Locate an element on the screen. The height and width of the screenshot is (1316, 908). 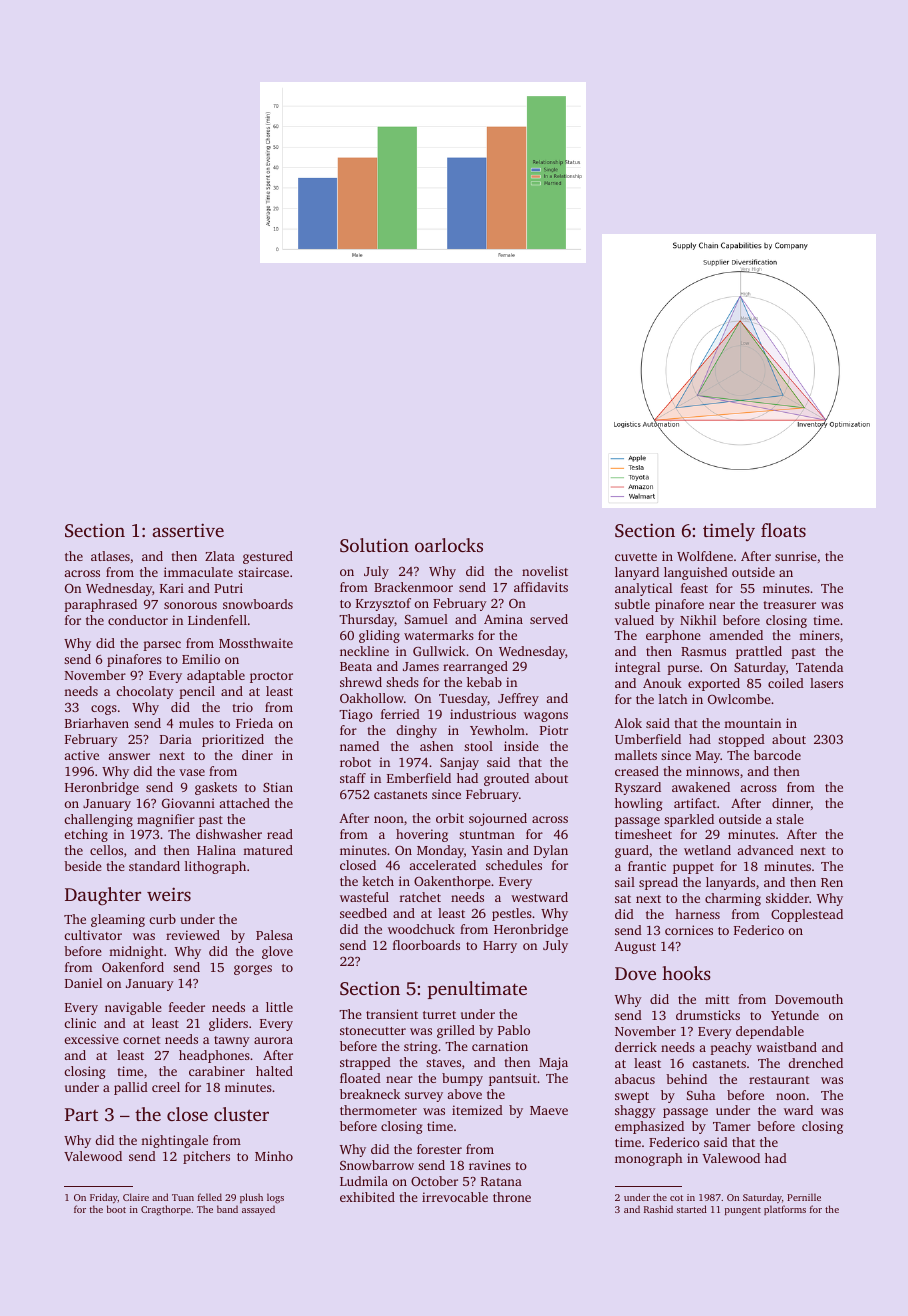
Tuan is located at coordinates (183, 1197).
